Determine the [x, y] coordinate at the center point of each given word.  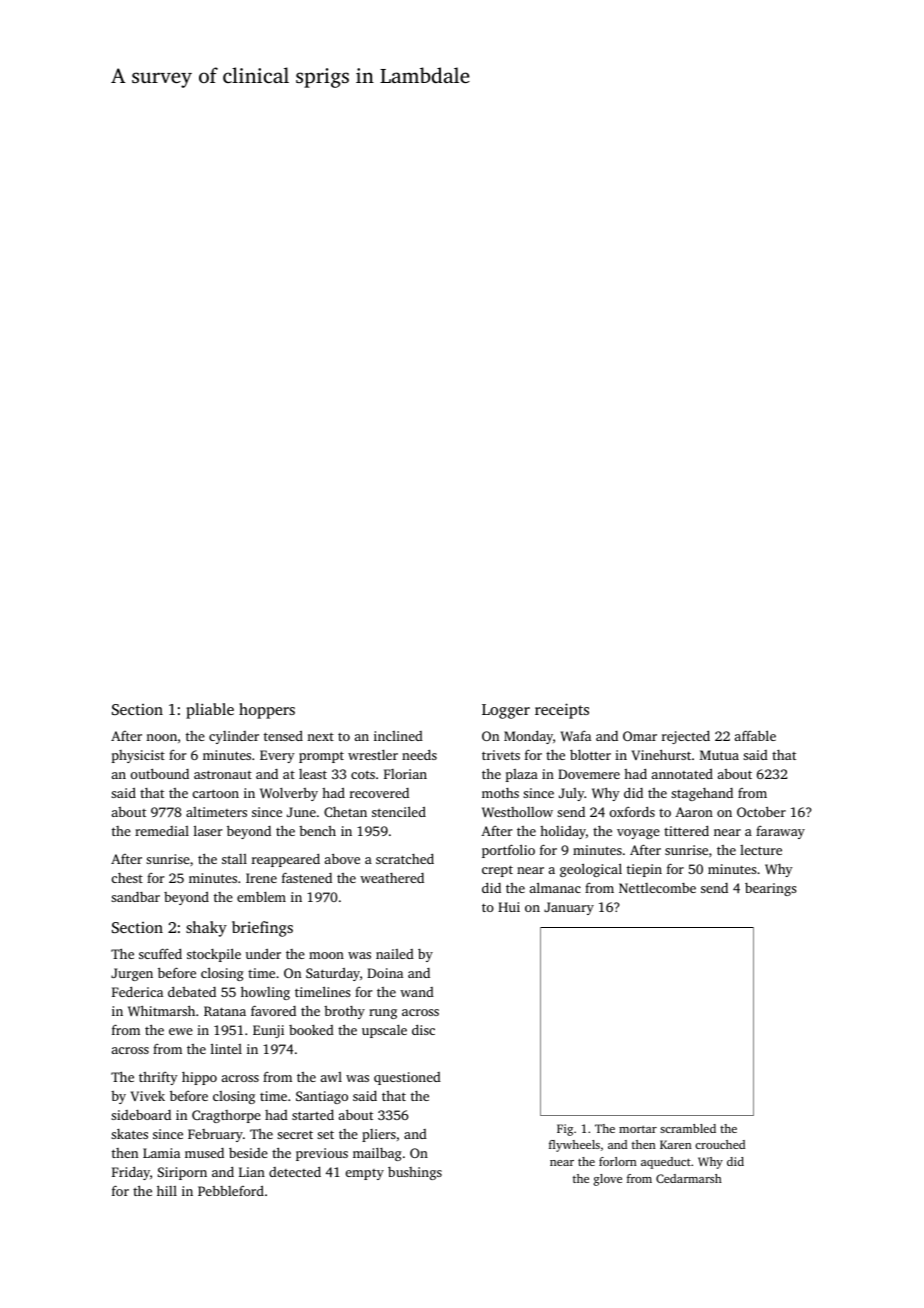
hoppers [267, 711]
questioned [407, 1078]
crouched [720, 1144]
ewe [181, 1031]
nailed [395, 954]
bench [317, 831]
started [313, 1115]
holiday [563, 832]
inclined [398, 736]
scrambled [688, 1128]
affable [755, 735]
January [569, 908]
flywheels [574, 1146]
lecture [761, 850]
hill [167, 1190]
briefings [262, 929]
